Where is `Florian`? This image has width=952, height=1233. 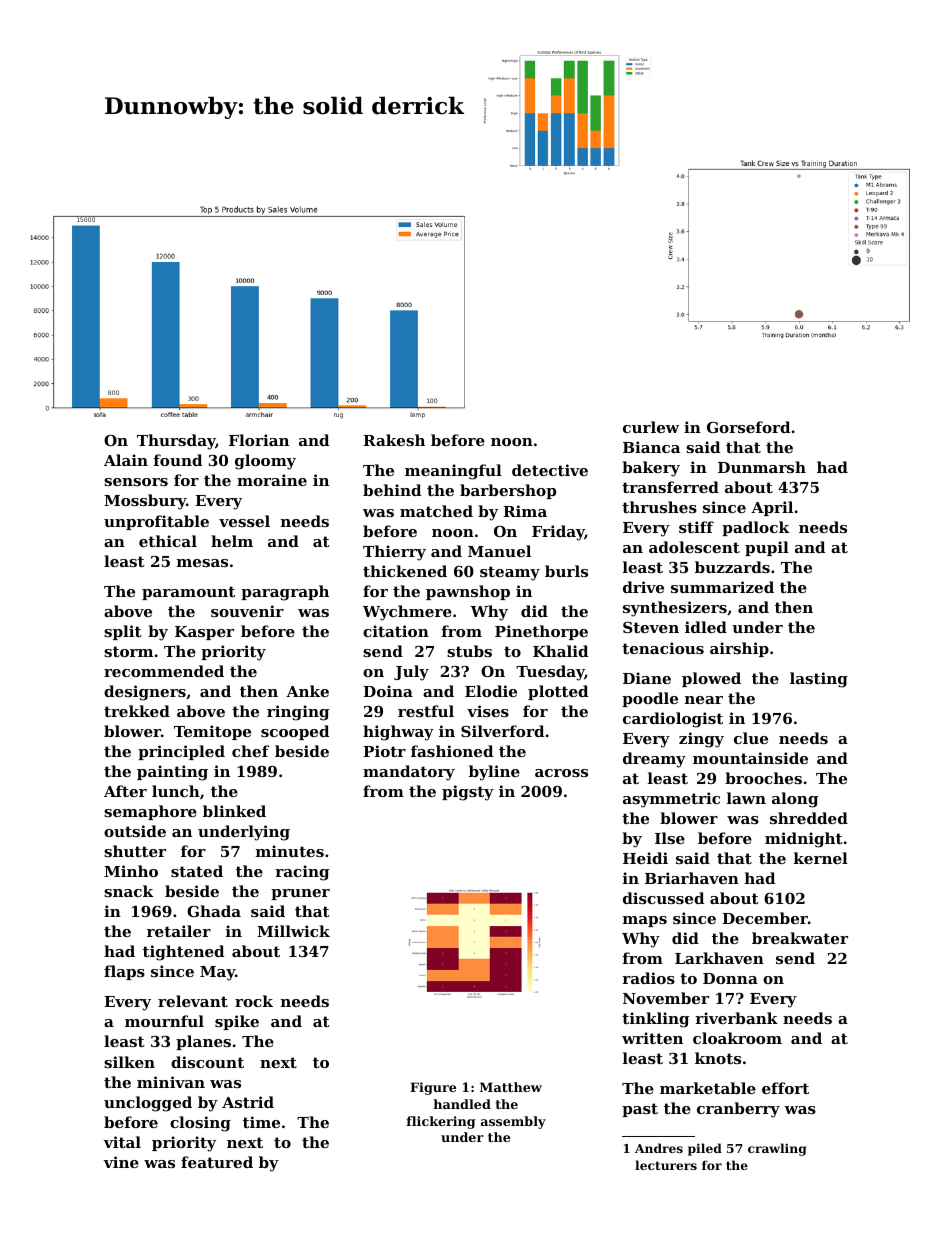 Florian is located at coordinates (259, 440).
